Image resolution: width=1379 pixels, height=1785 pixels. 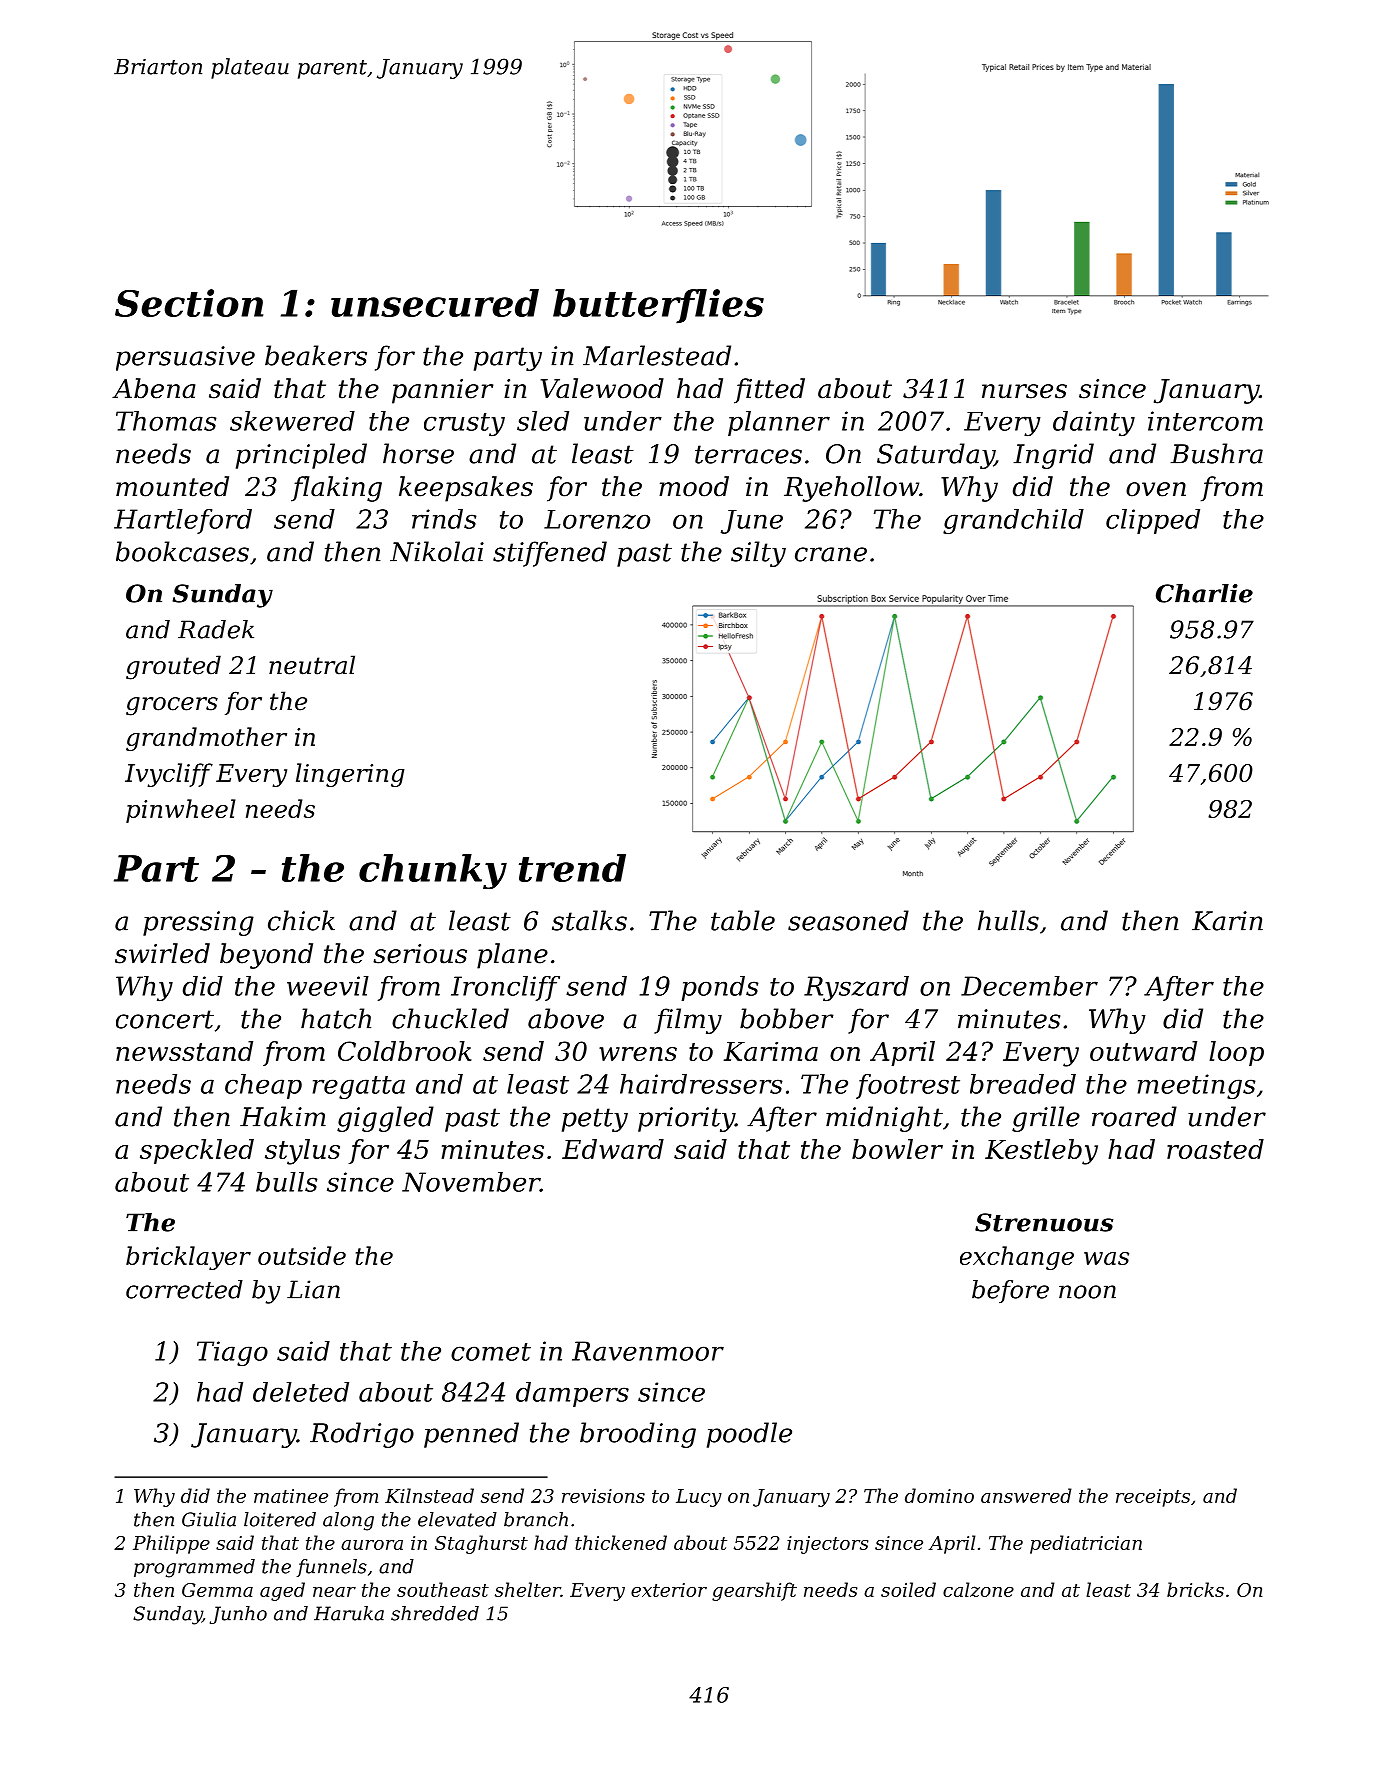 What do you see at coordinates (1086, 1544) in the page?
I see `pediatrician` at bounding box center [1086, 1544].
